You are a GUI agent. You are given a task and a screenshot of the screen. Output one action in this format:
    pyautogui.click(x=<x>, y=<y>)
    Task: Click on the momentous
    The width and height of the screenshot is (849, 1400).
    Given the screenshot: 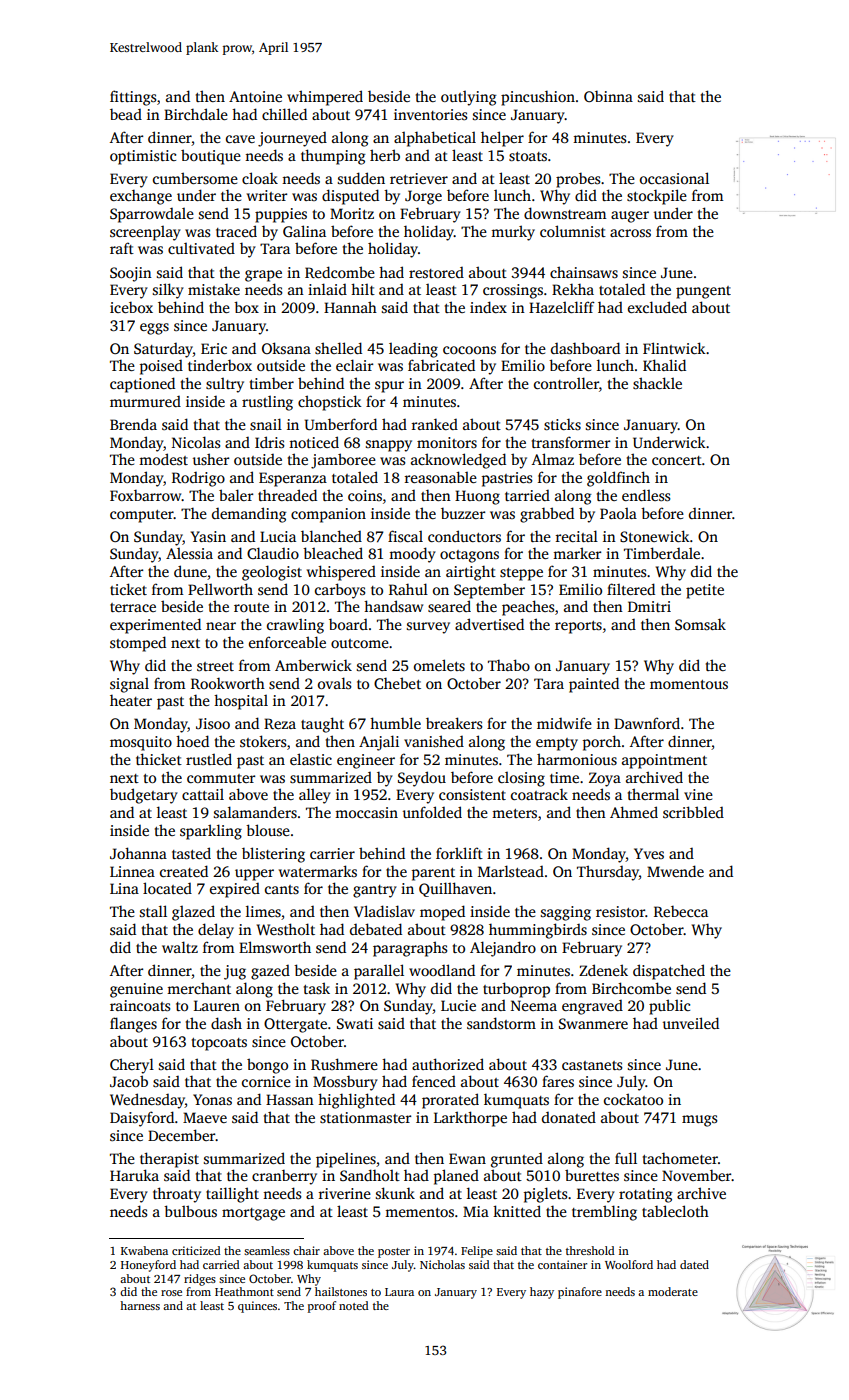 What is the action you would take?
    pyautogui.click(x=689, y=684)
